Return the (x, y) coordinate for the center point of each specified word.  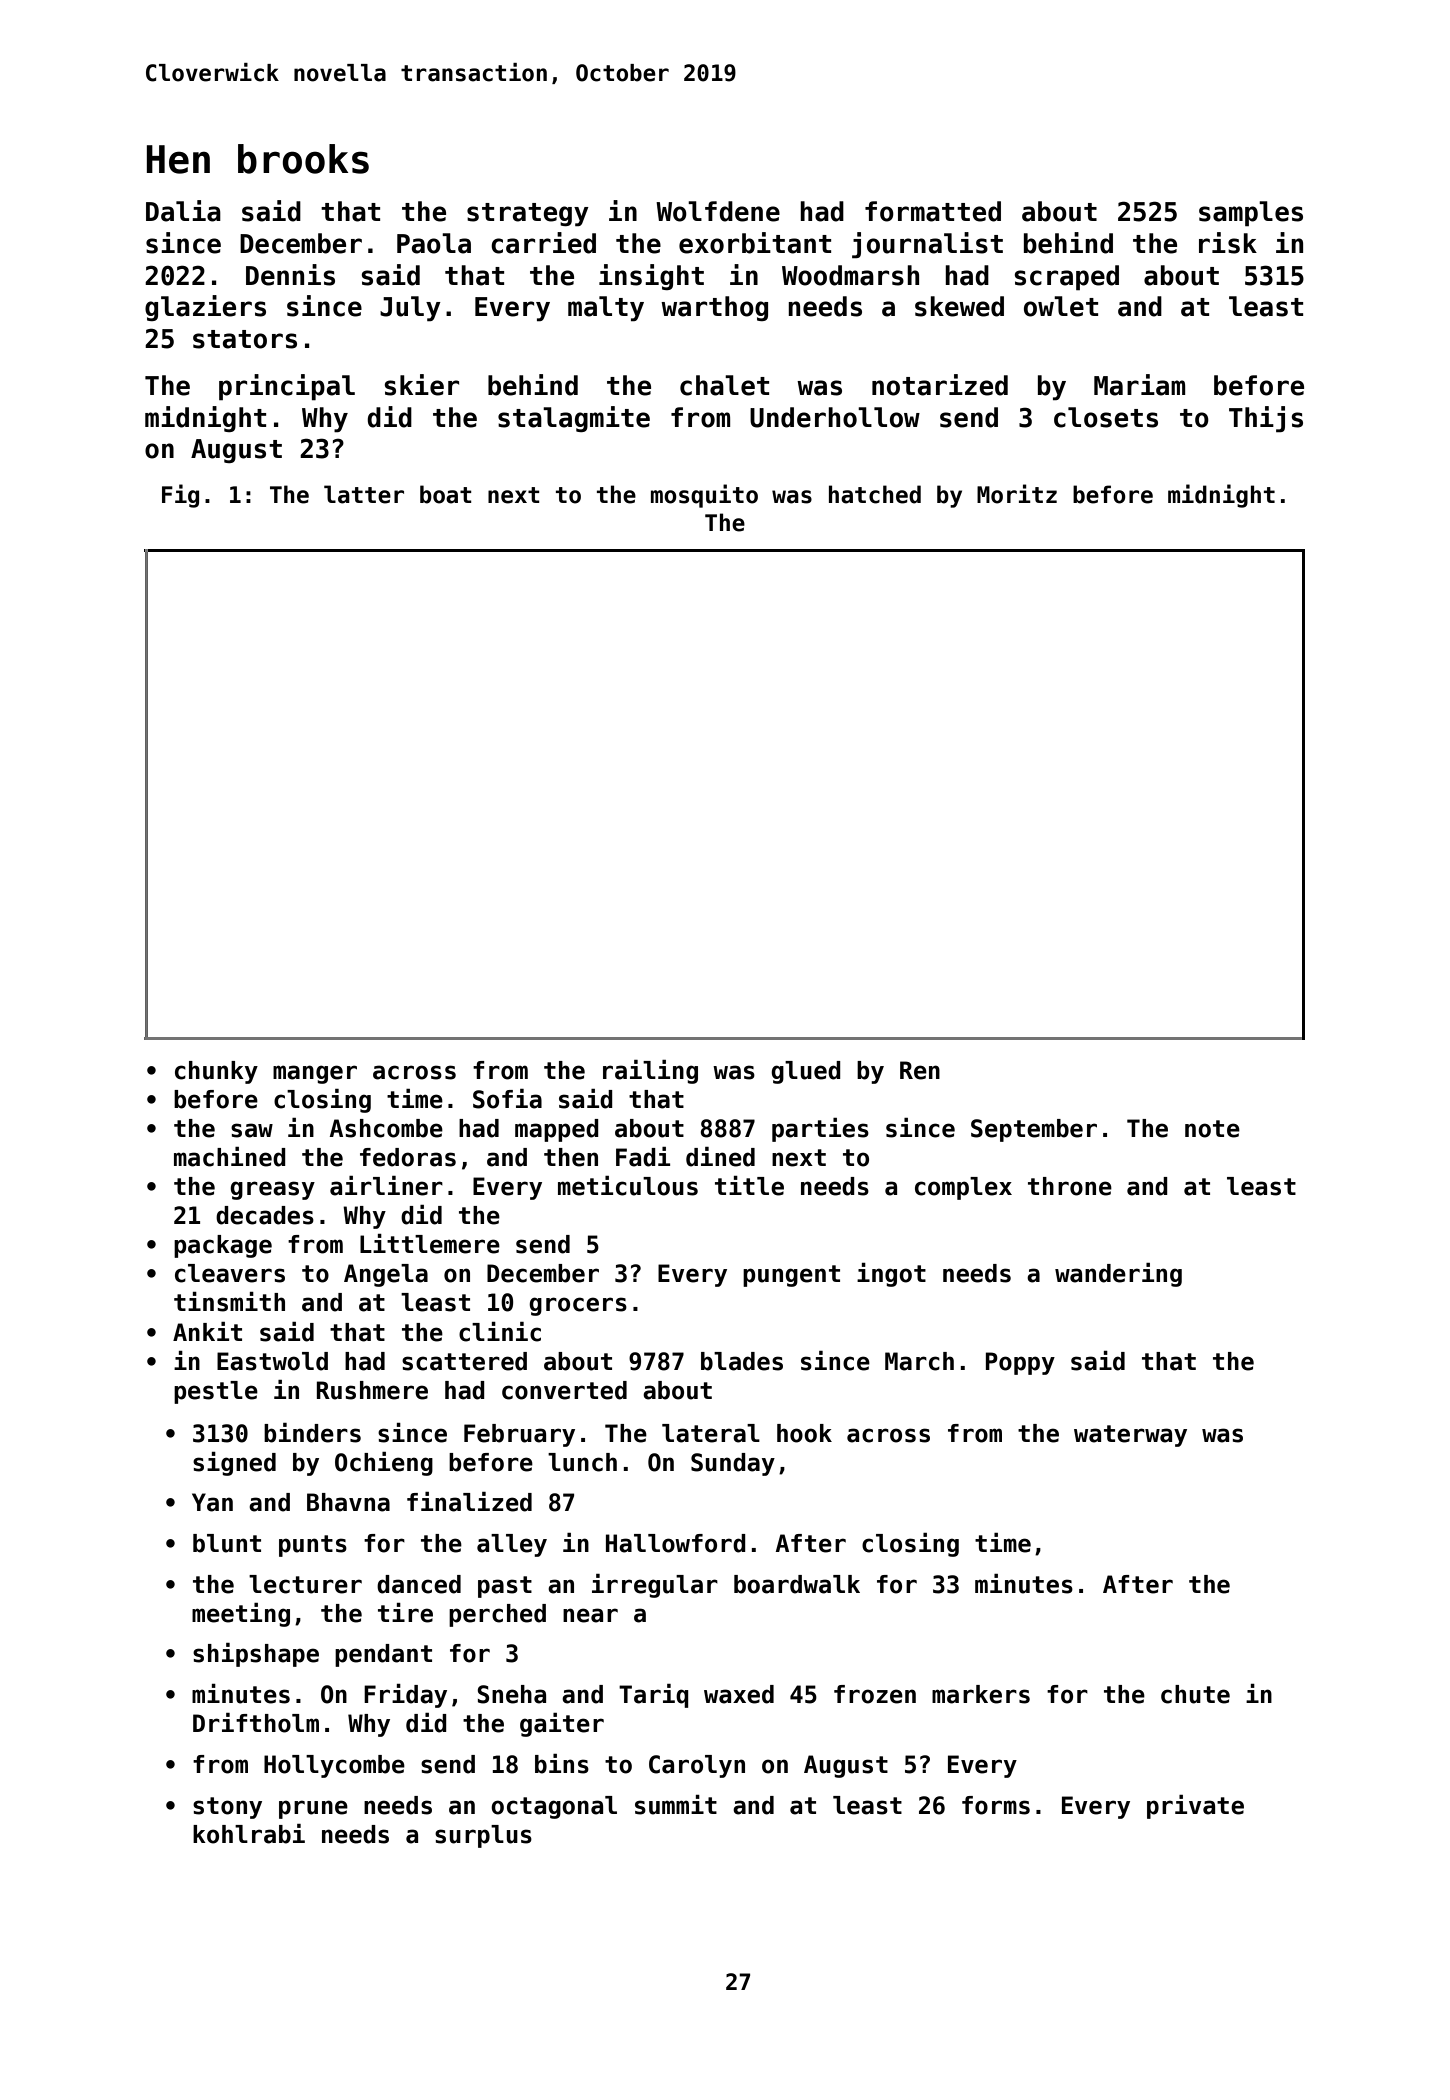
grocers (578, 1306)
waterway (1130, 1436)
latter (364, 494)
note (1212, 1129)
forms (996, 1805)
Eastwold (272, 1361)
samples (1251, 214)
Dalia (183, 211)
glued (806, 1072)
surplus (483, 1836)
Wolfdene (718, 211)
